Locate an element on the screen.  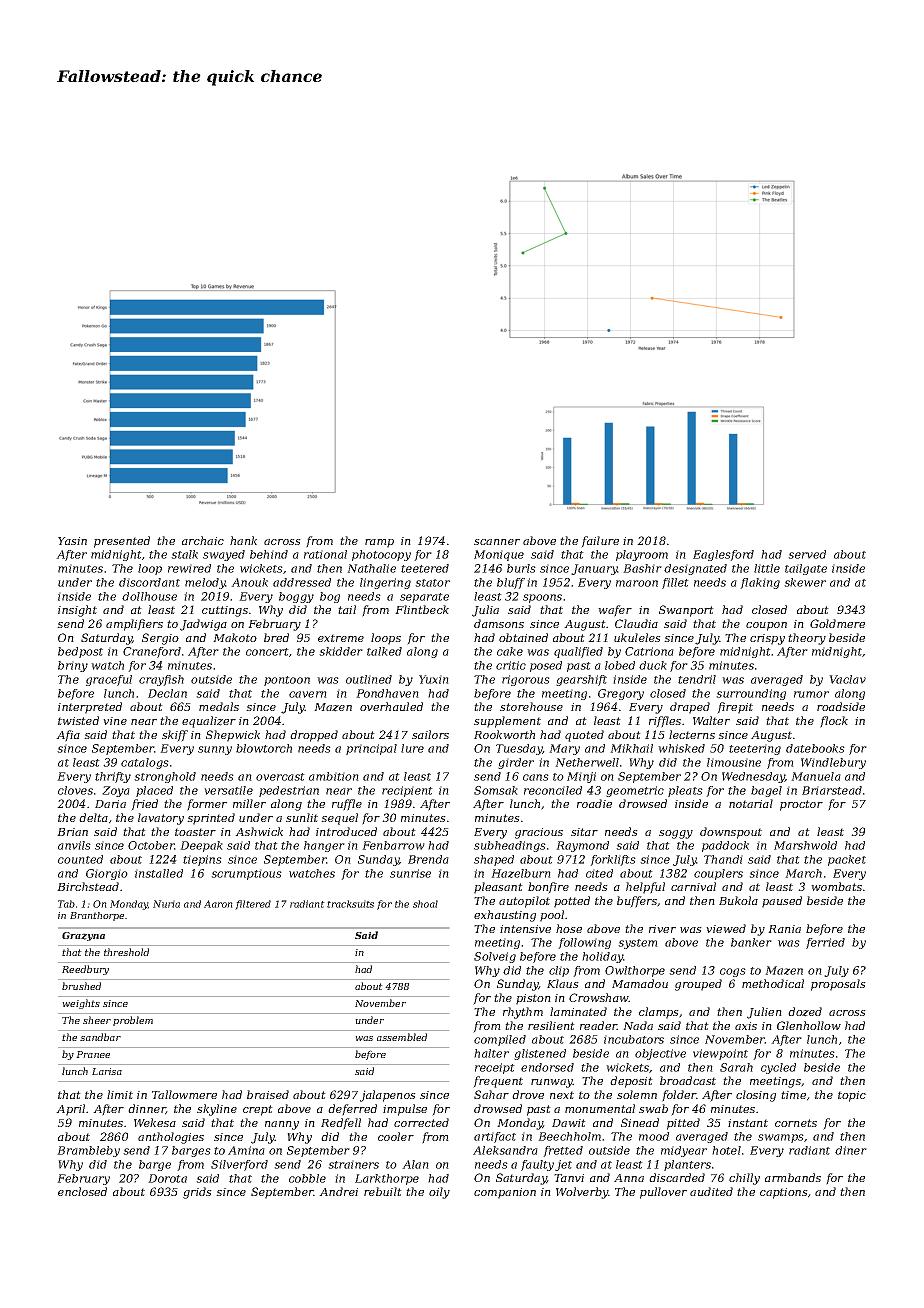
audited is located at coordinates (711, 1191).
